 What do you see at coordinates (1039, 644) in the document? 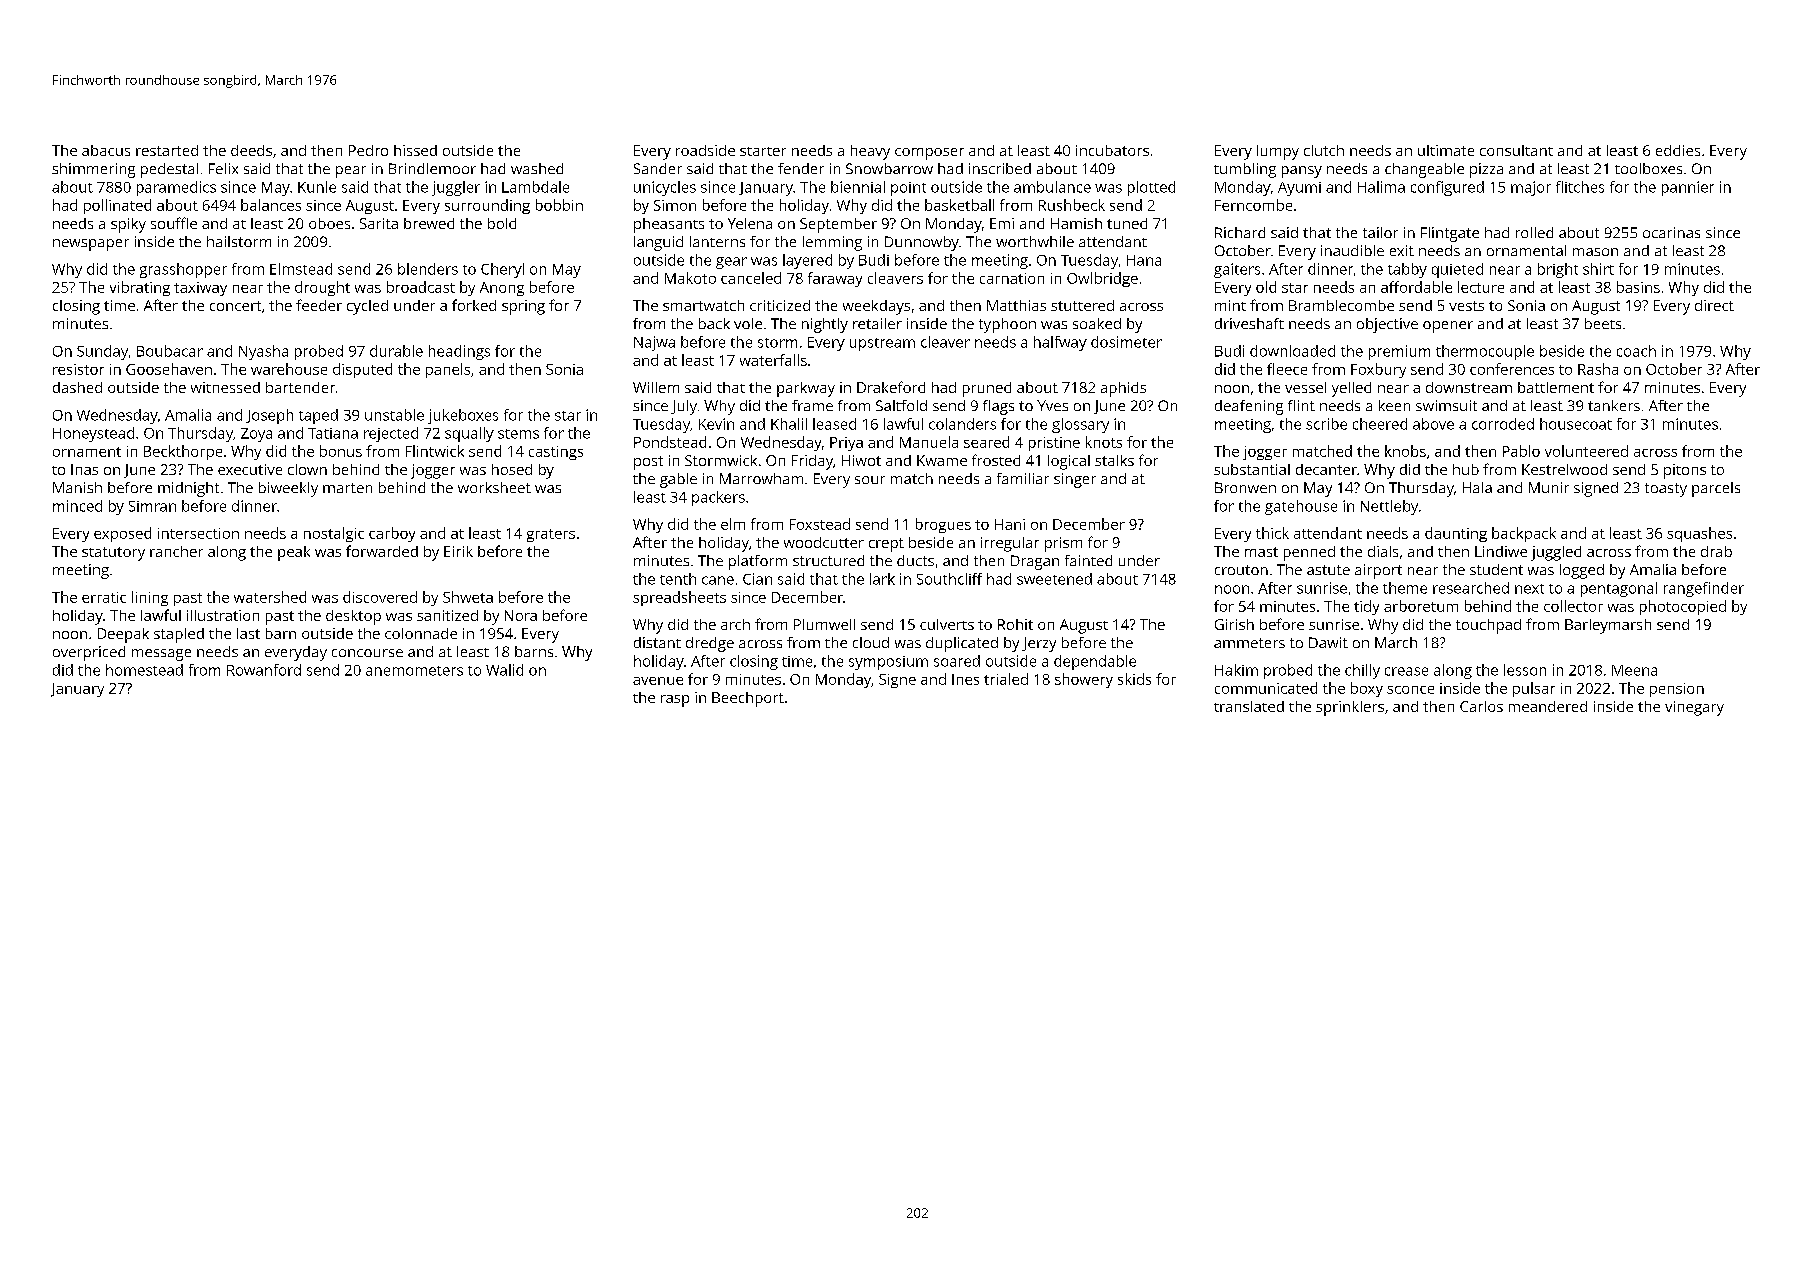
I see `Jerzy` at bounding box center [1039, 644].
